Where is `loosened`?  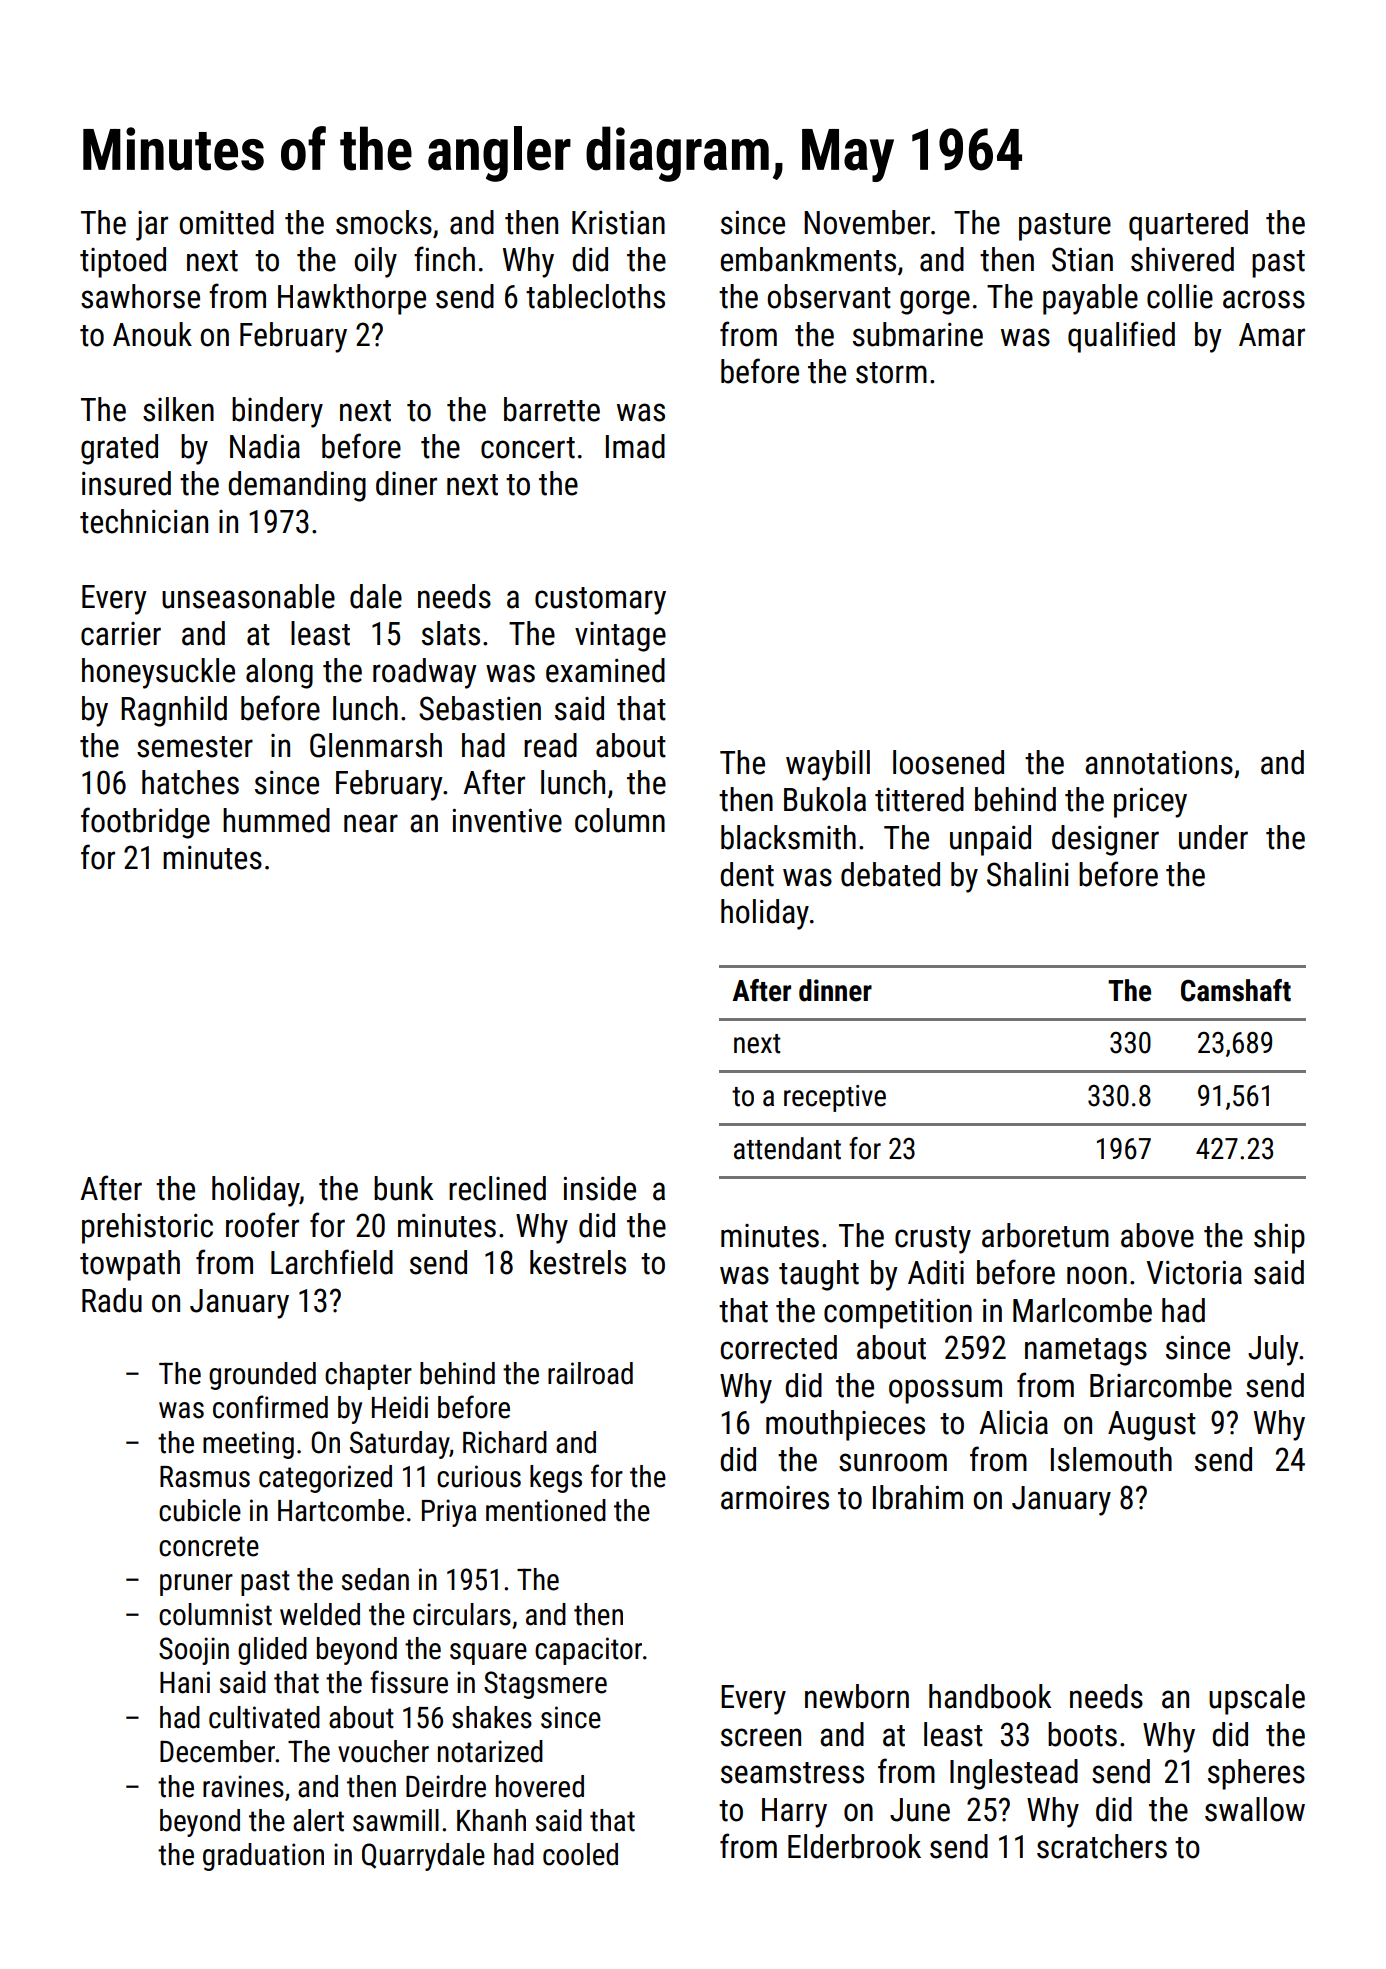
loosened is located at coordinates (948, 762).
